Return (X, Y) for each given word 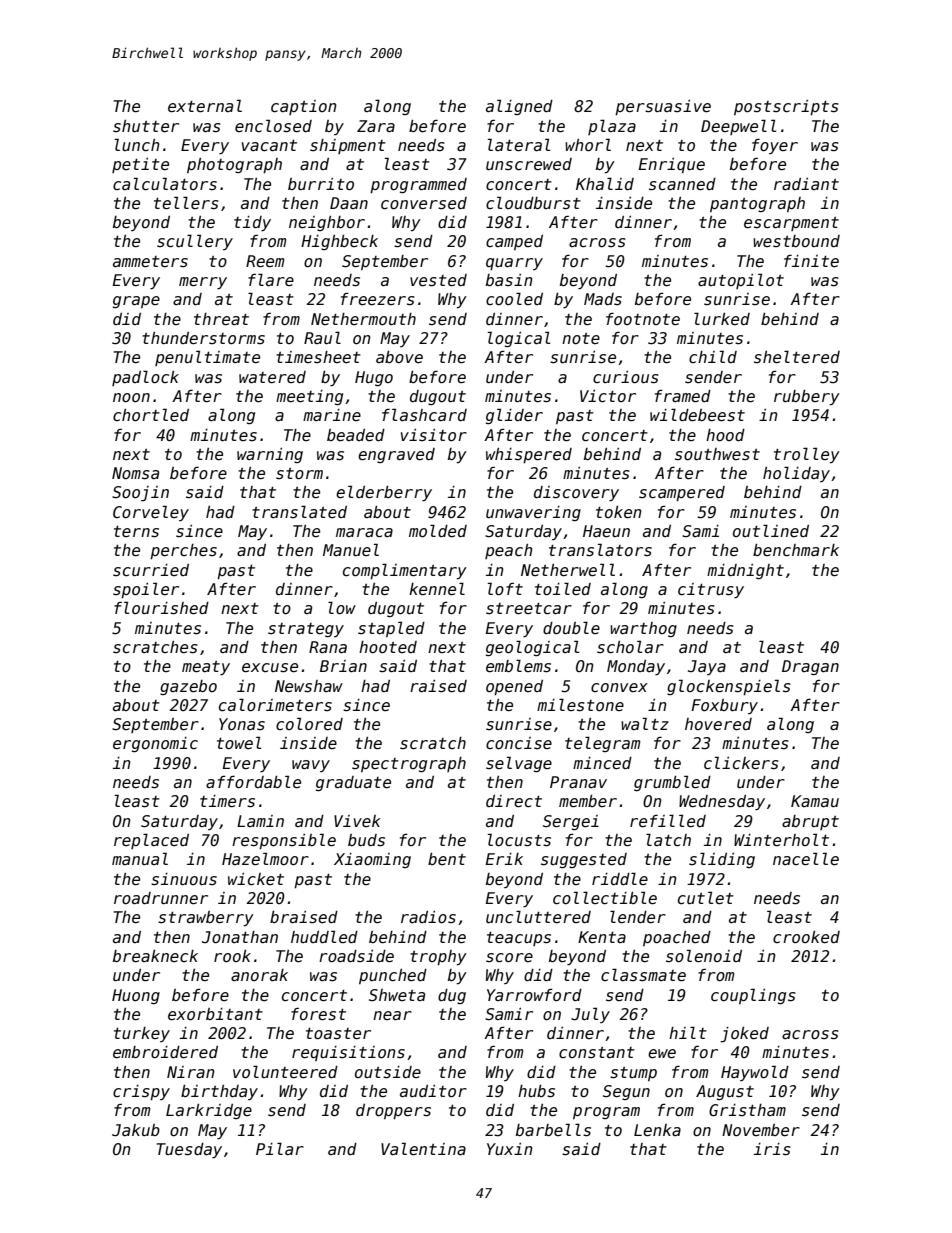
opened (514, 687)
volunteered (285, 1071)
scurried (151, 570)
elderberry (384, 493)
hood (725, 435)
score (509, 957)
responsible (284, 841)
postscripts (786, 107)
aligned (519, 107)
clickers (741, 762)
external (205, 105)
